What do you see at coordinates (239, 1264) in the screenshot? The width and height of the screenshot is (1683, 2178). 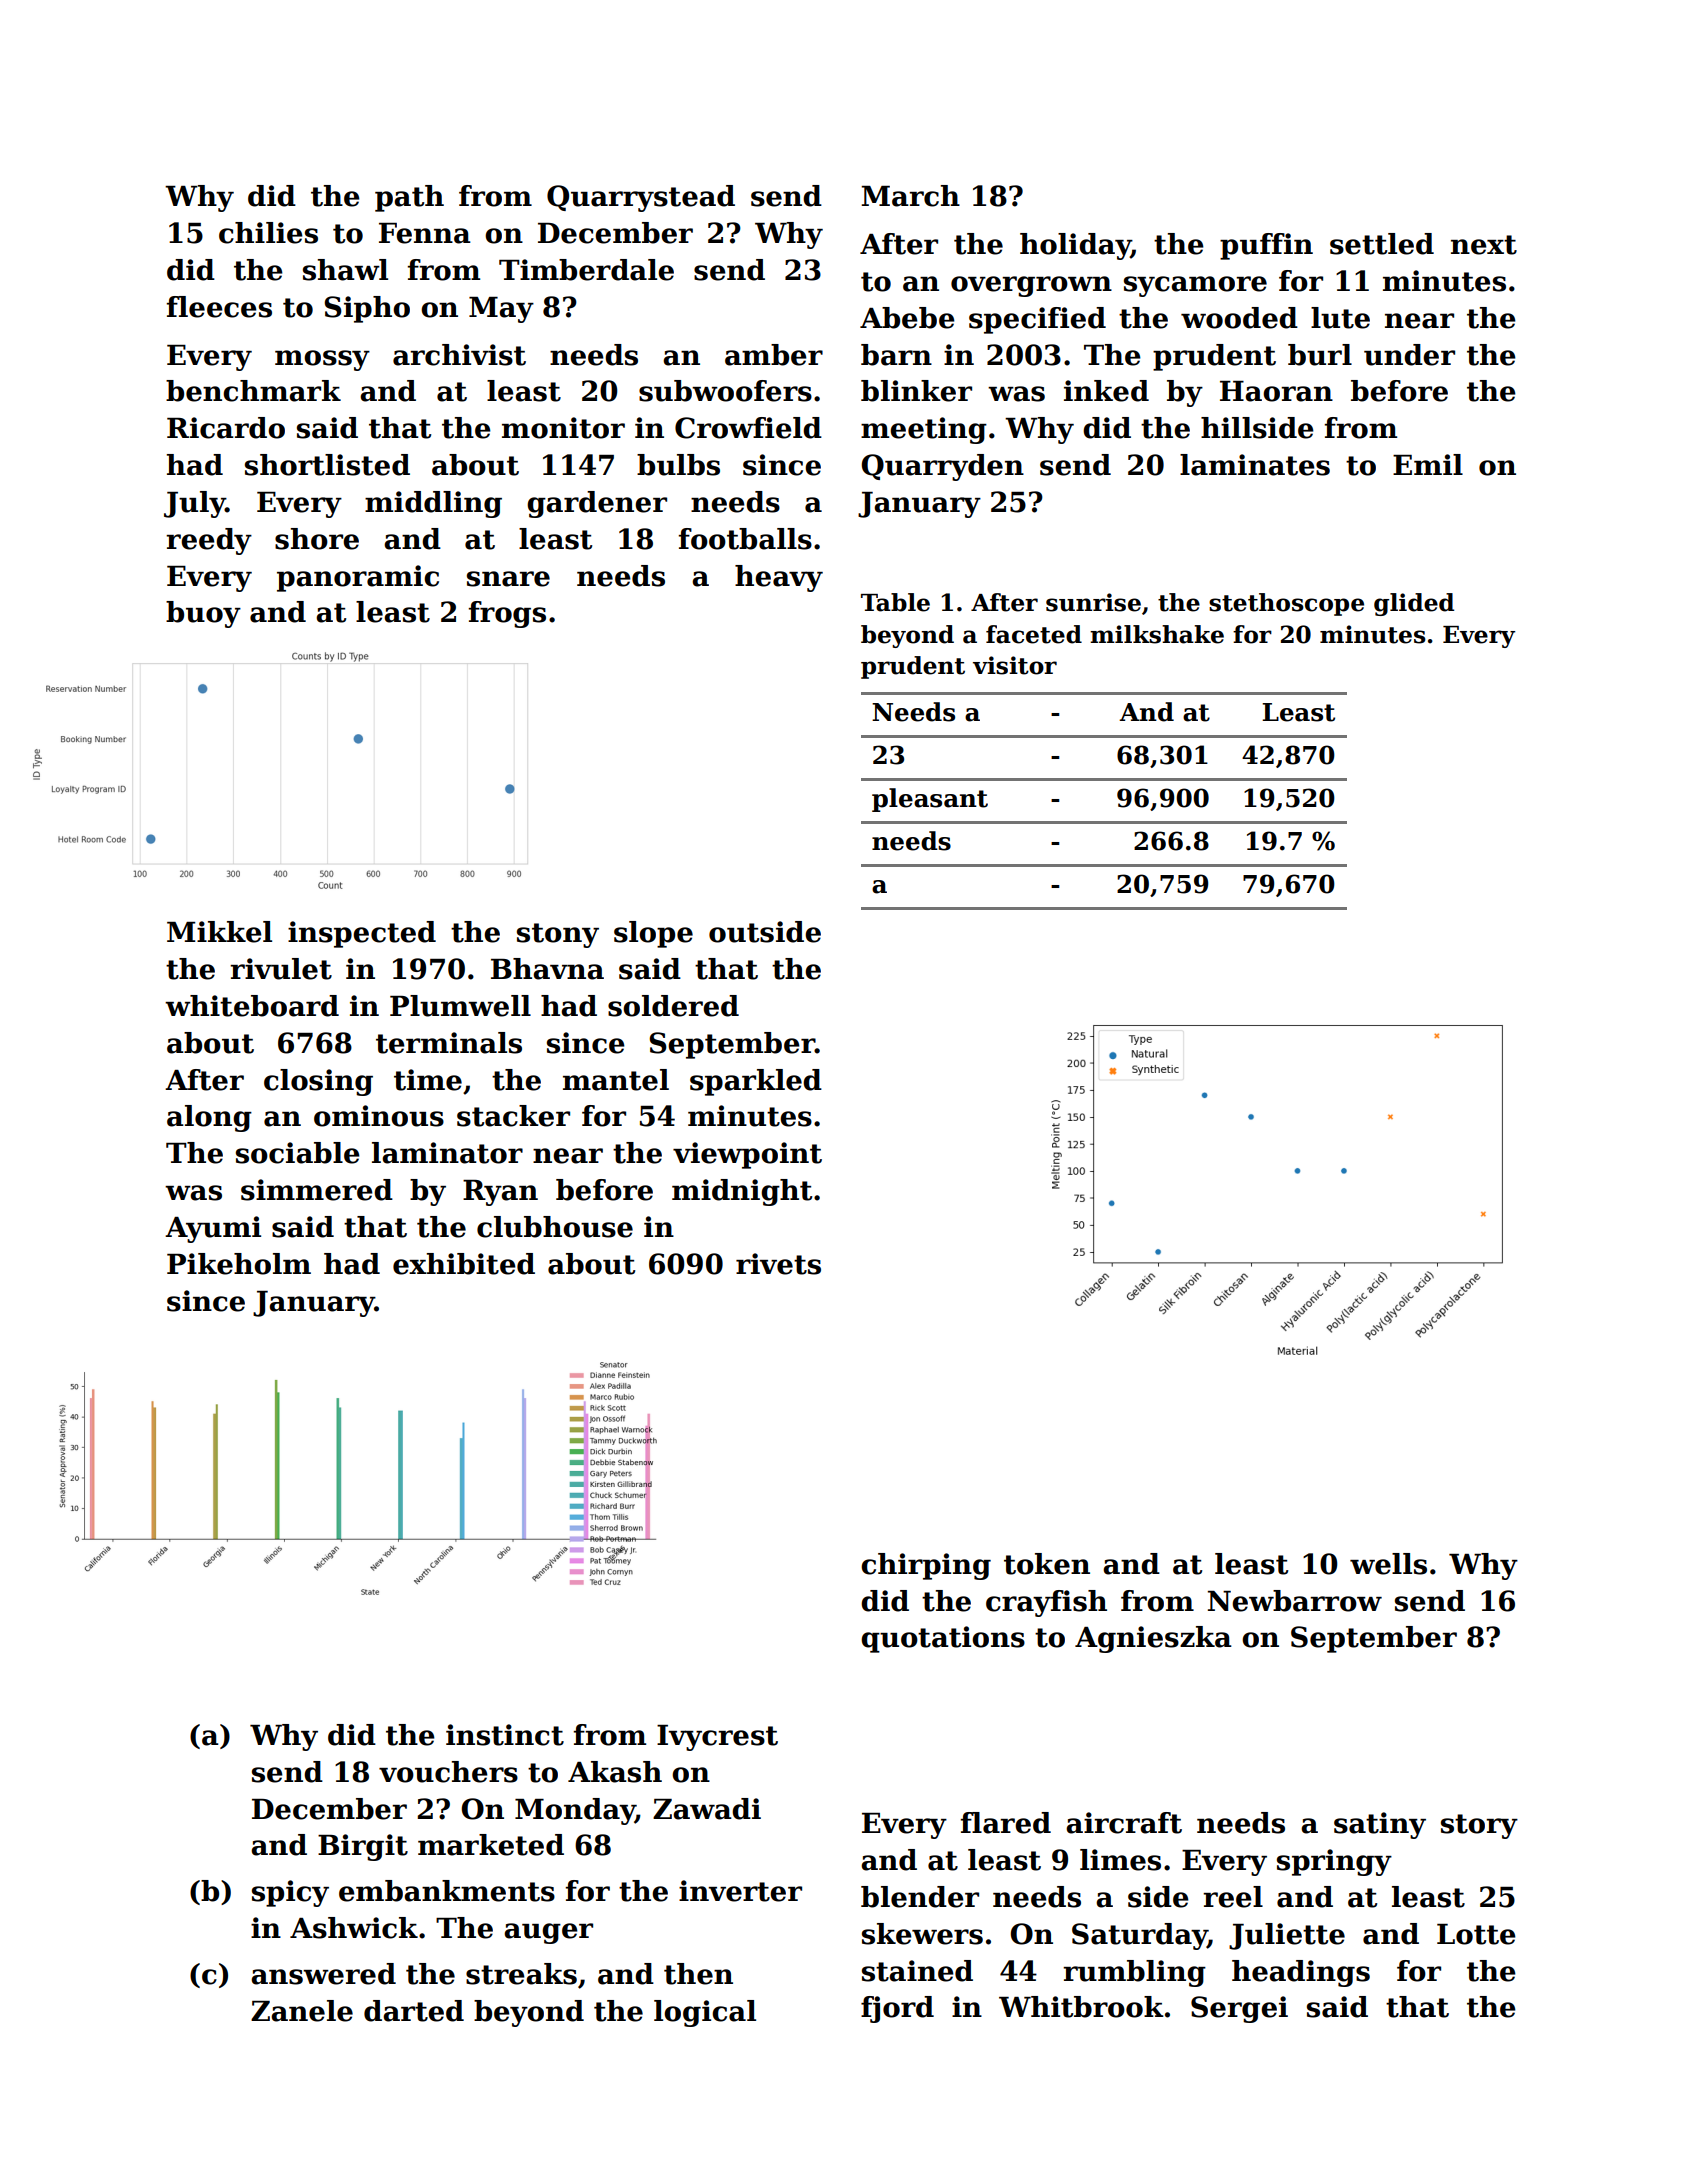 I see `Pikeholm` at bounding box center [239, 1264].
